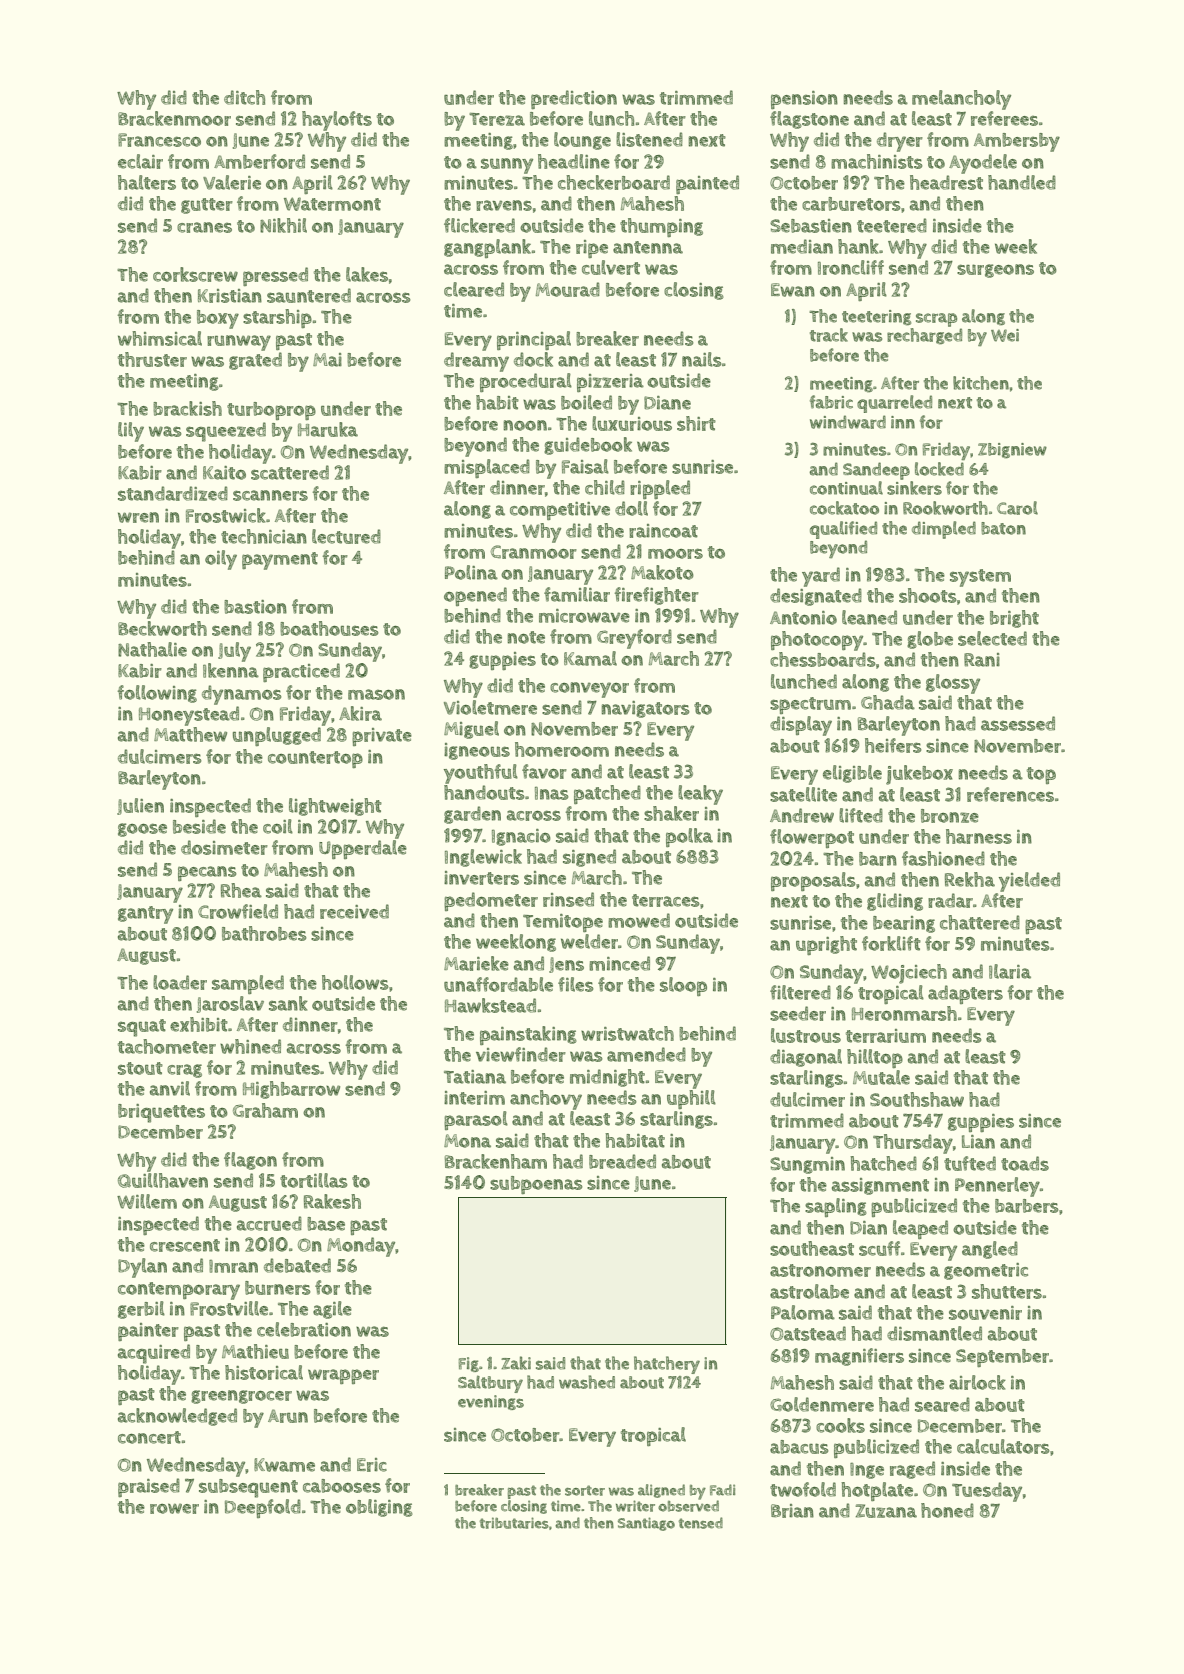 This screenshot has height=1674, width=1184. What do you see at coordinates (707, 184) in the screenshot?
I see `painted` at bounding box center [707, 184].
